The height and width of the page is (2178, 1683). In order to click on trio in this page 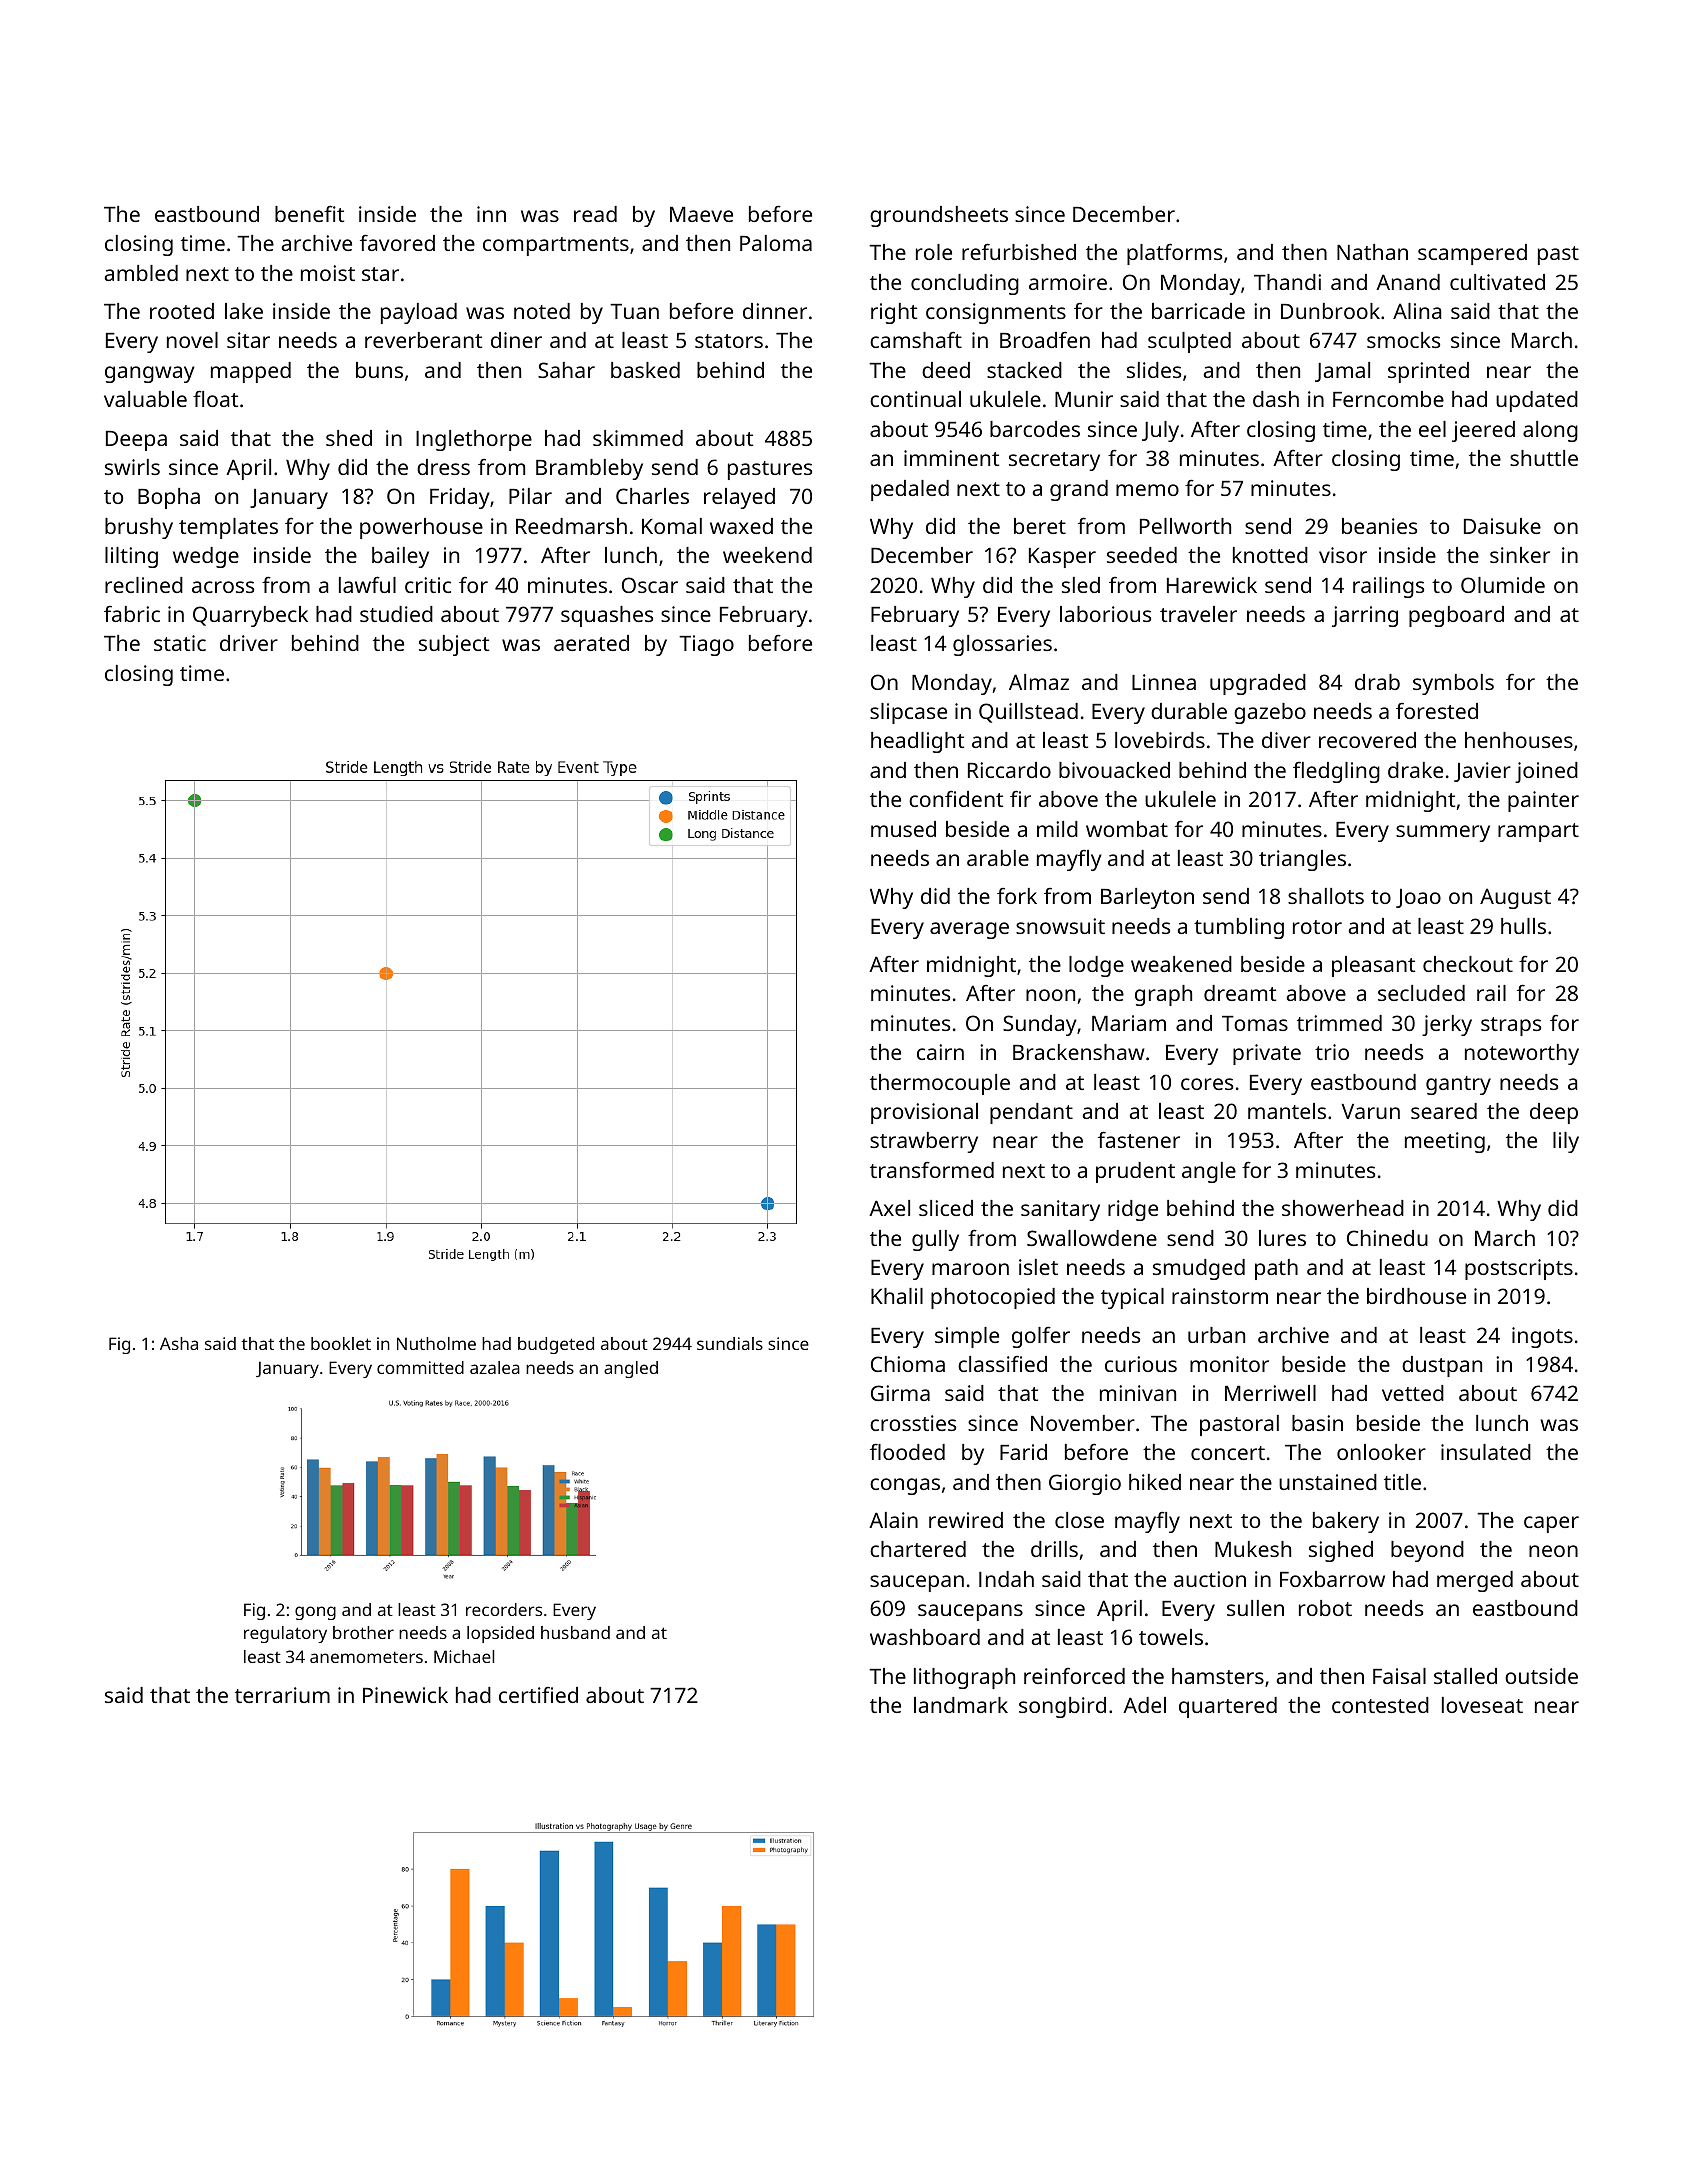, I will do `click(1332, 1052)`.
